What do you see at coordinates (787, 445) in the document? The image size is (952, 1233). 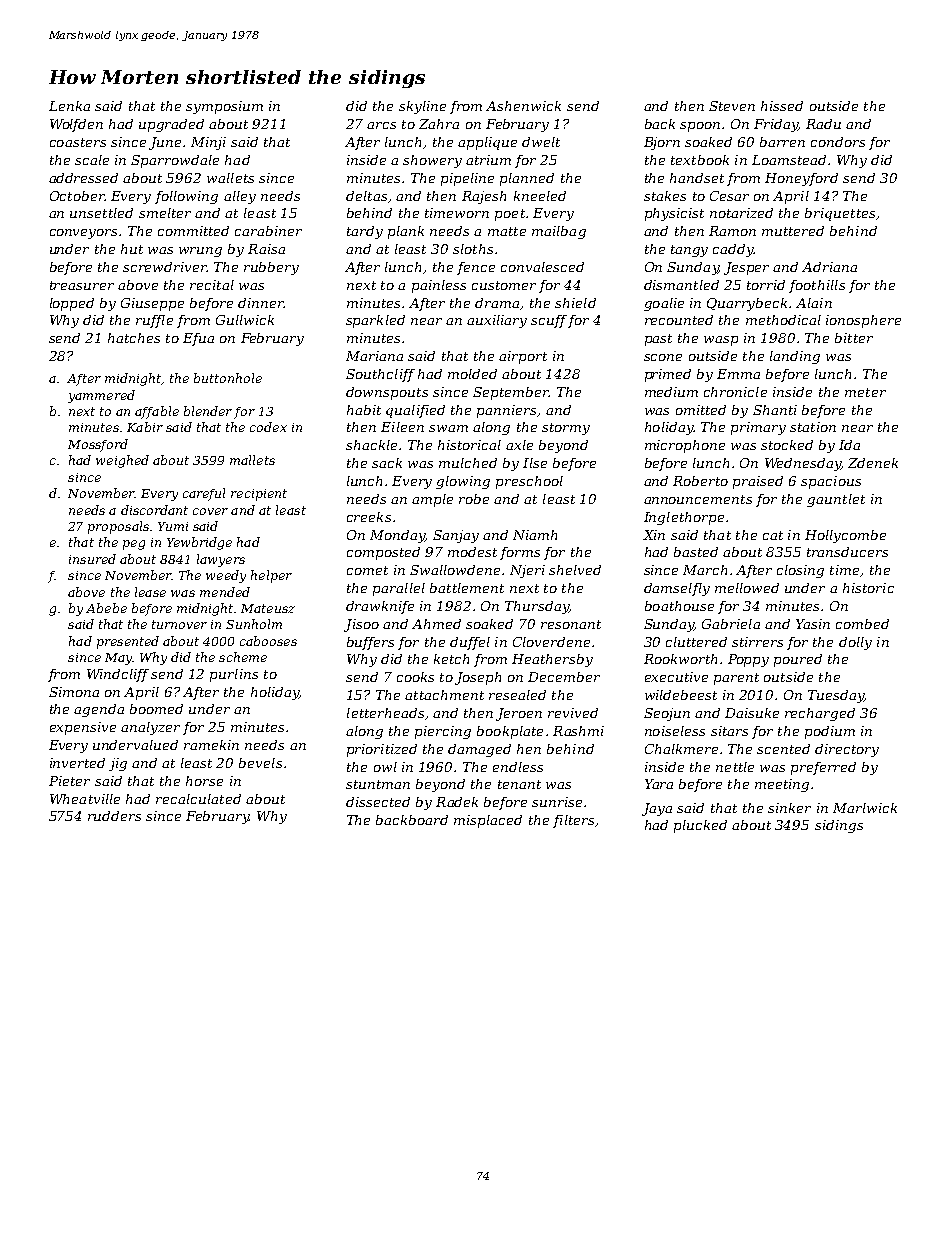 I see `stocked` at bounding box center [787, 445].
